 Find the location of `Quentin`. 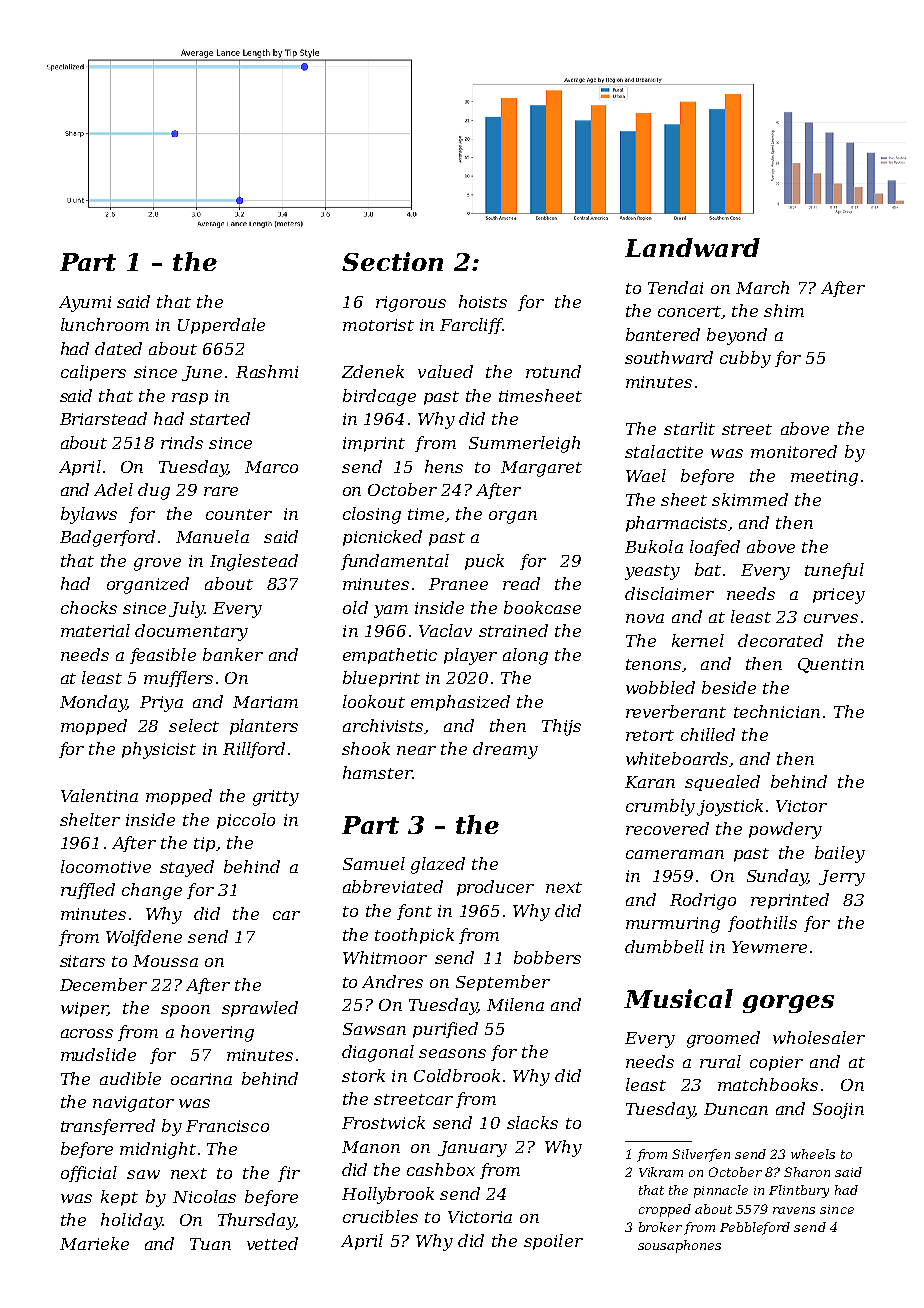

Quentin is located at coordinates (831, 665).
